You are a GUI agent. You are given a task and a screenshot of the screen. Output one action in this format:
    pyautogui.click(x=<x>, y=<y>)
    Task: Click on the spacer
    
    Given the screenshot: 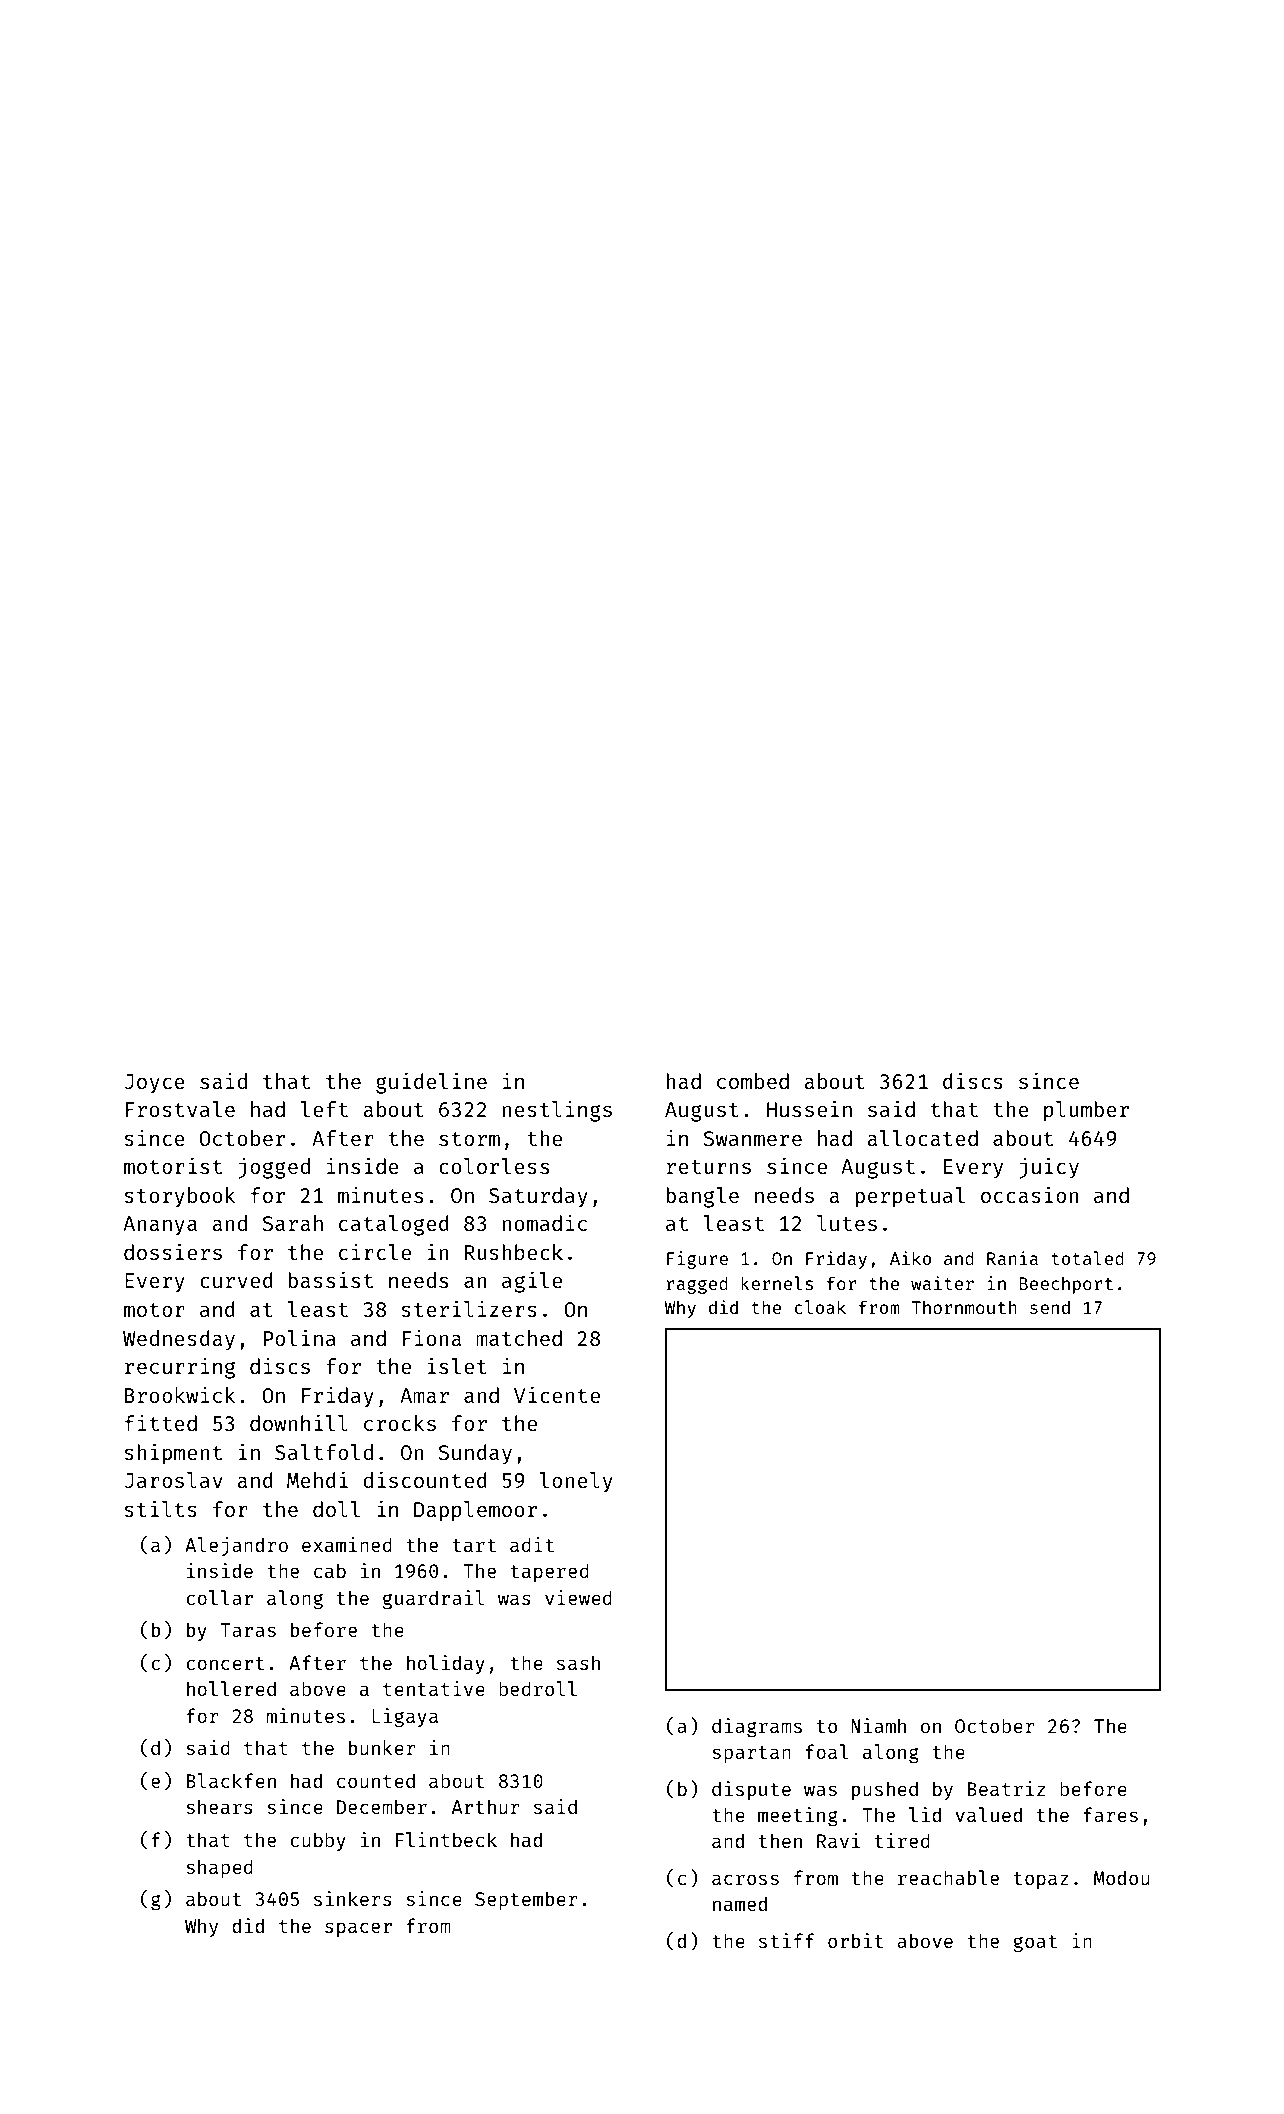 What is the action you would take?
    pyautogui.click(x=358, y=1929)
